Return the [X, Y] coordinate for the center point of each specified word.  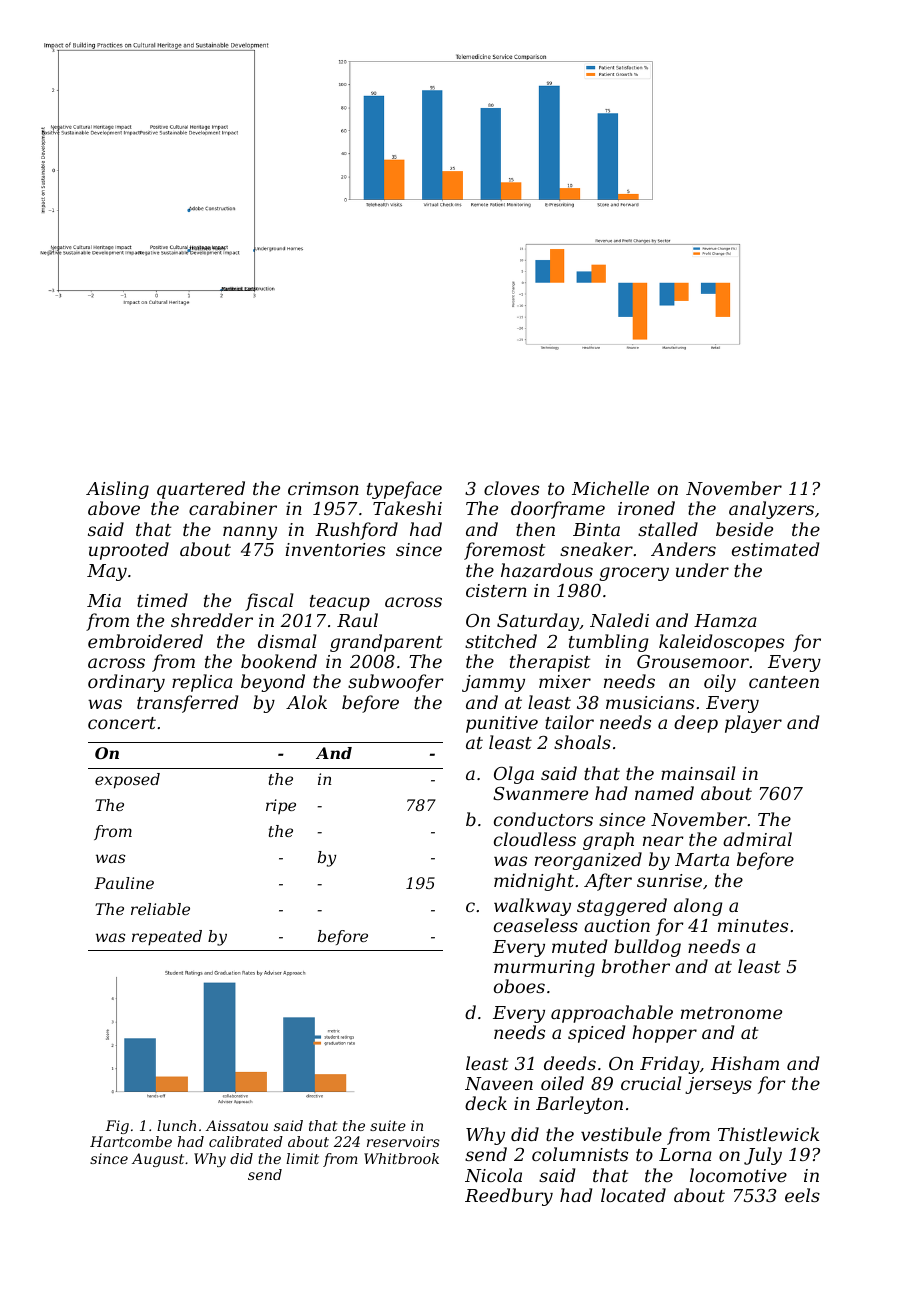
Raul [357, 620]
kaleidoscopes [721, 643]
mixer [565, 681]
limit [302, 1158]
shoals [582, 742]
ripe [281, 806]
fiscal [269, 602]
